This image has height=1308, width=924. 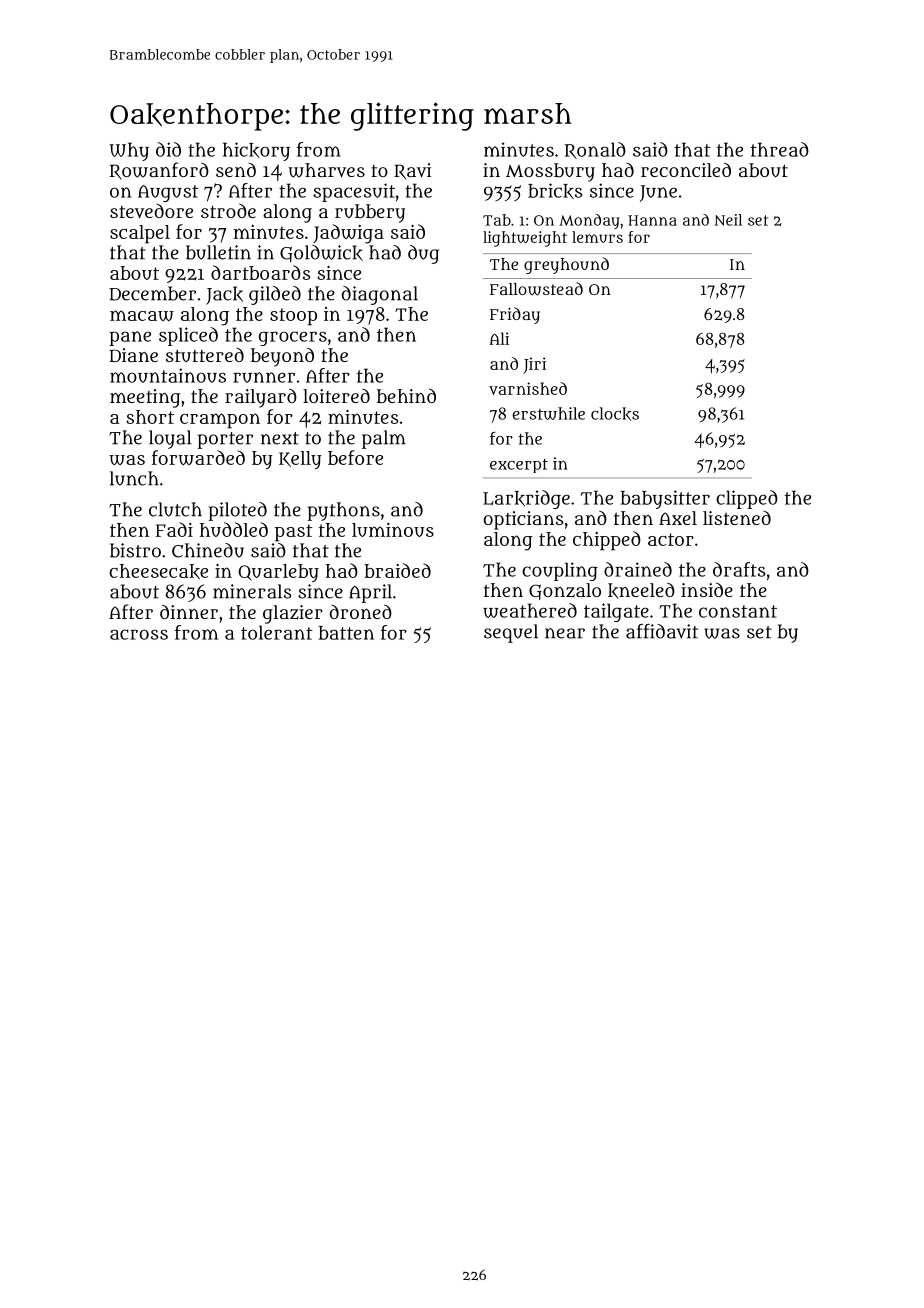 What do you see at coordinates (175, 509) in the image?
I see `clutch` at bounding box center [175, 509].
